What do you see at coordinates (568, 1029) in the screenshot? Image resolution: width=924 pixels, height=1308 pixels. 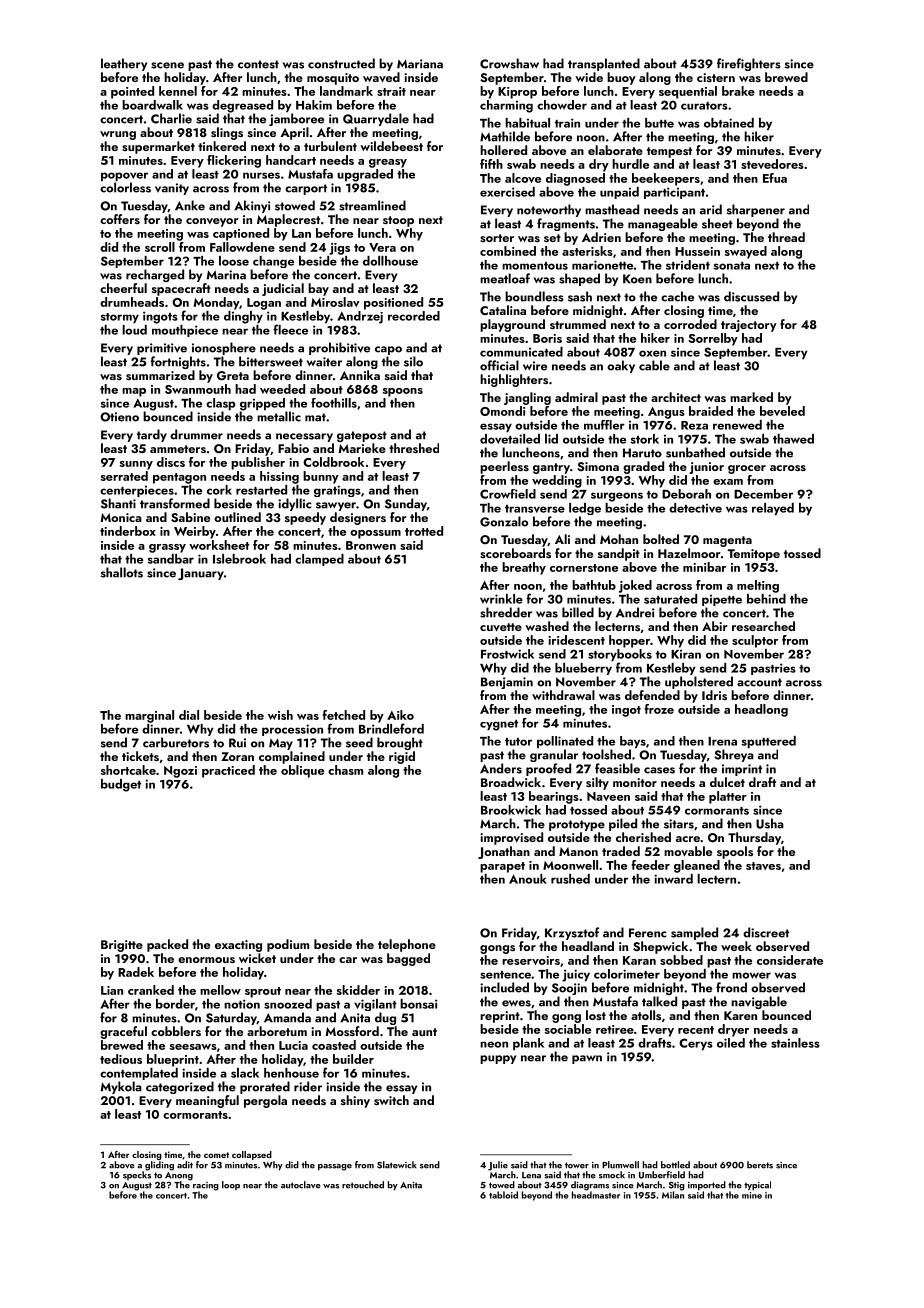 I see `sociable` at bounding box center [568, 1029].
